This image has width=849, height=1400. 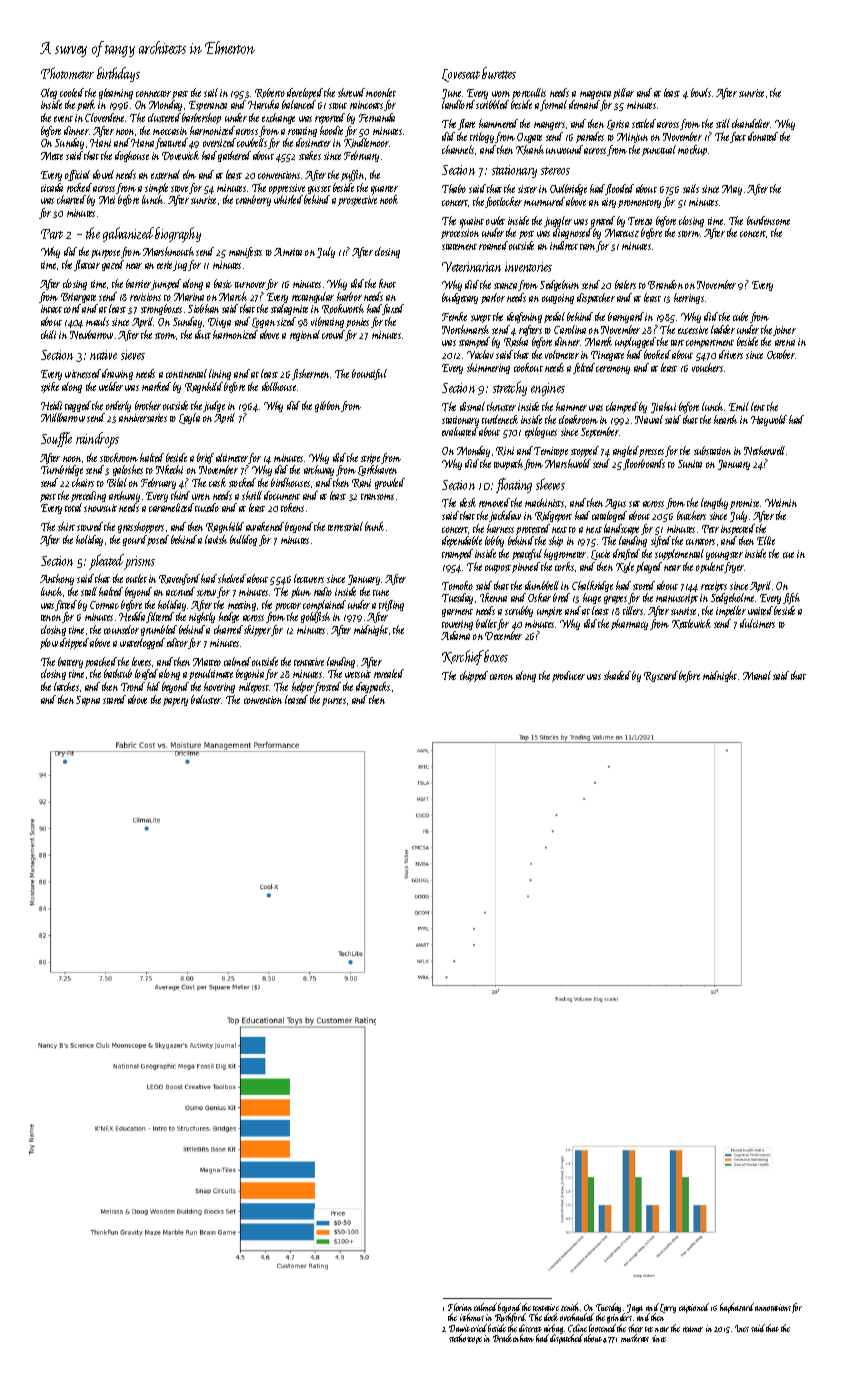 What do you see at coordinates (175, 702) in the image?
I see `papery` at bounding box center [175, 702].
